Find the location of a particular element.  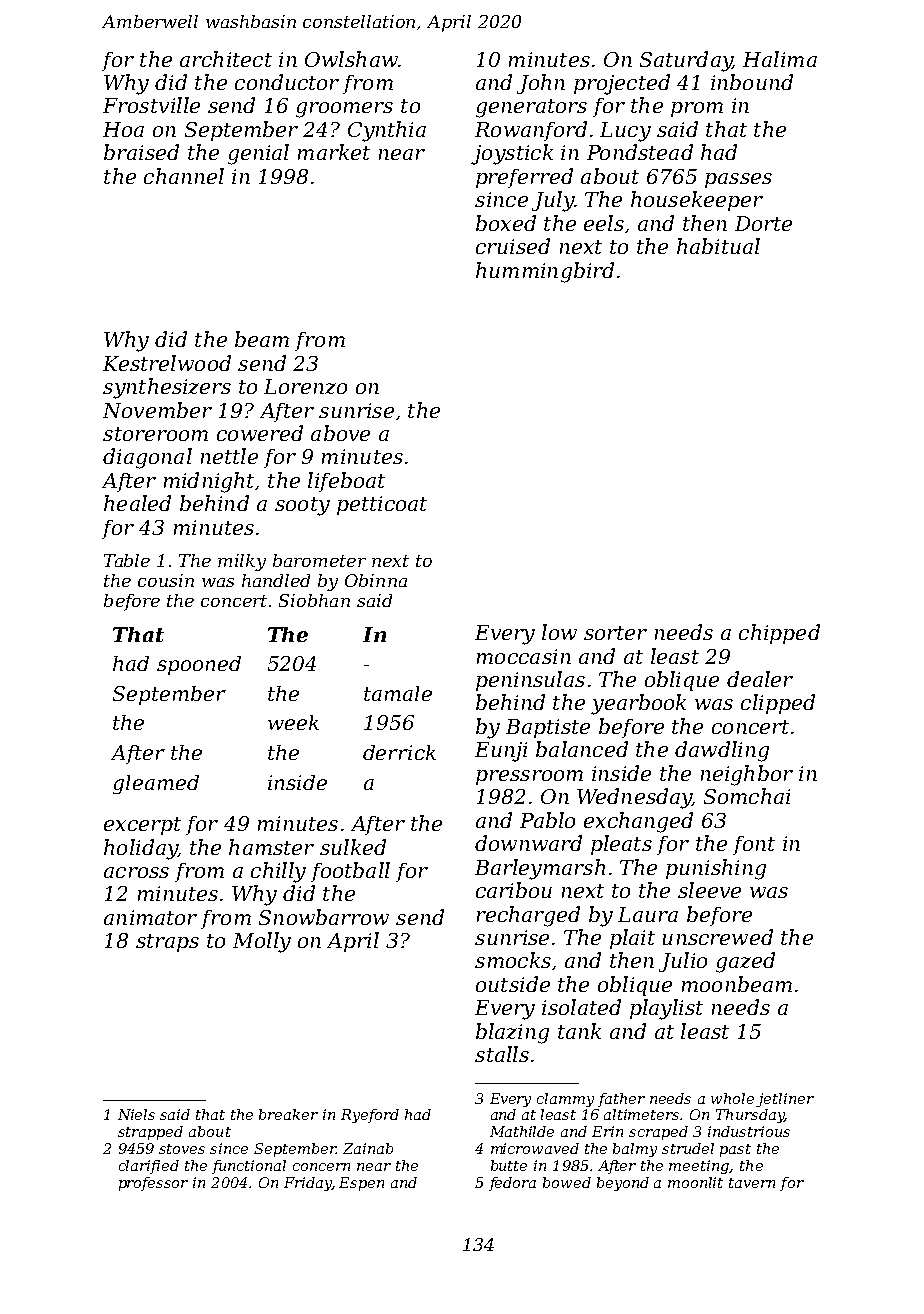

Niels is located at coordinates (136, 1114).
